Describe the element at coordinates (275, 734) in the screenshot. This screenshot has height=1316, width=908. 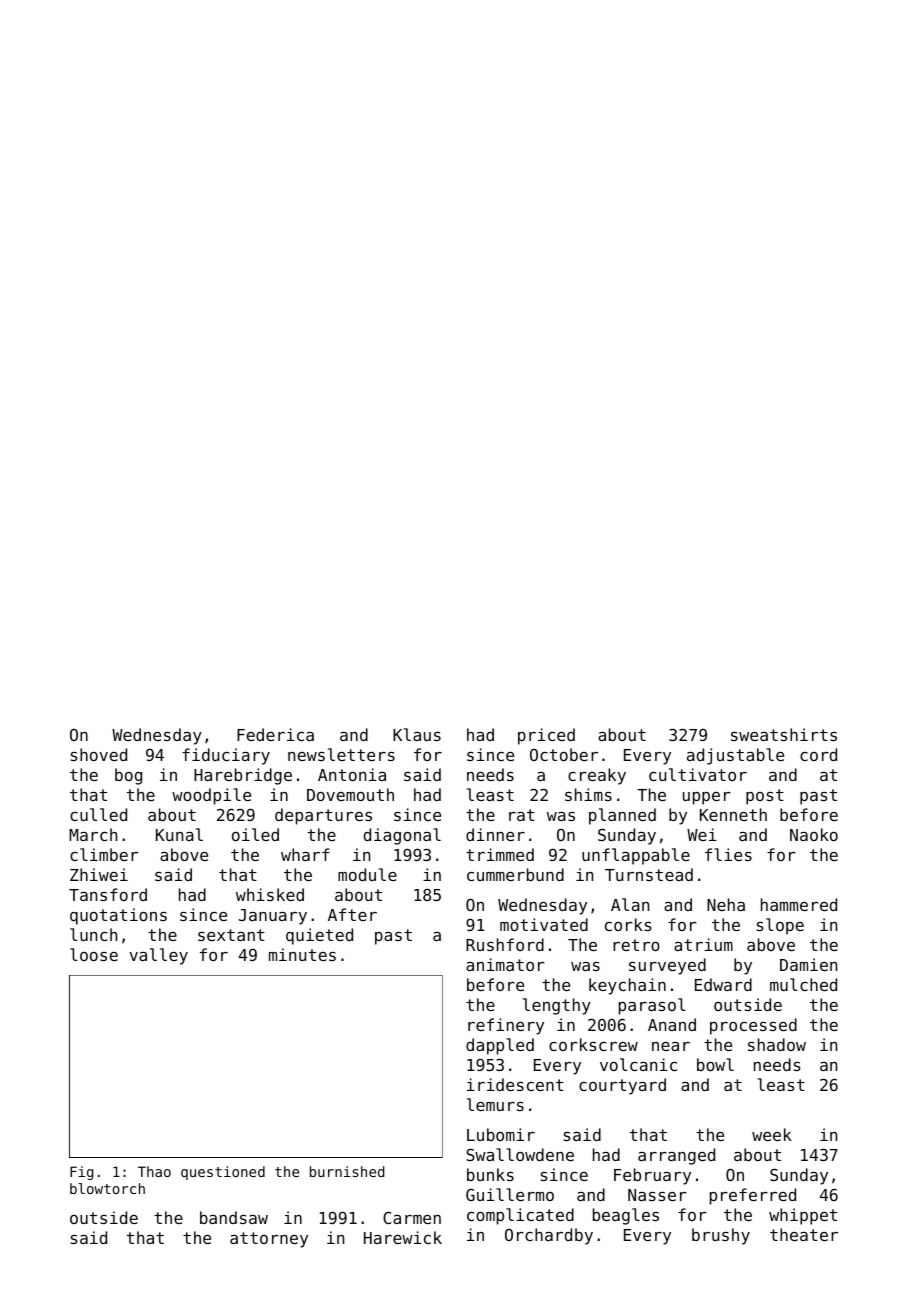
I see `Federica` at that location.
